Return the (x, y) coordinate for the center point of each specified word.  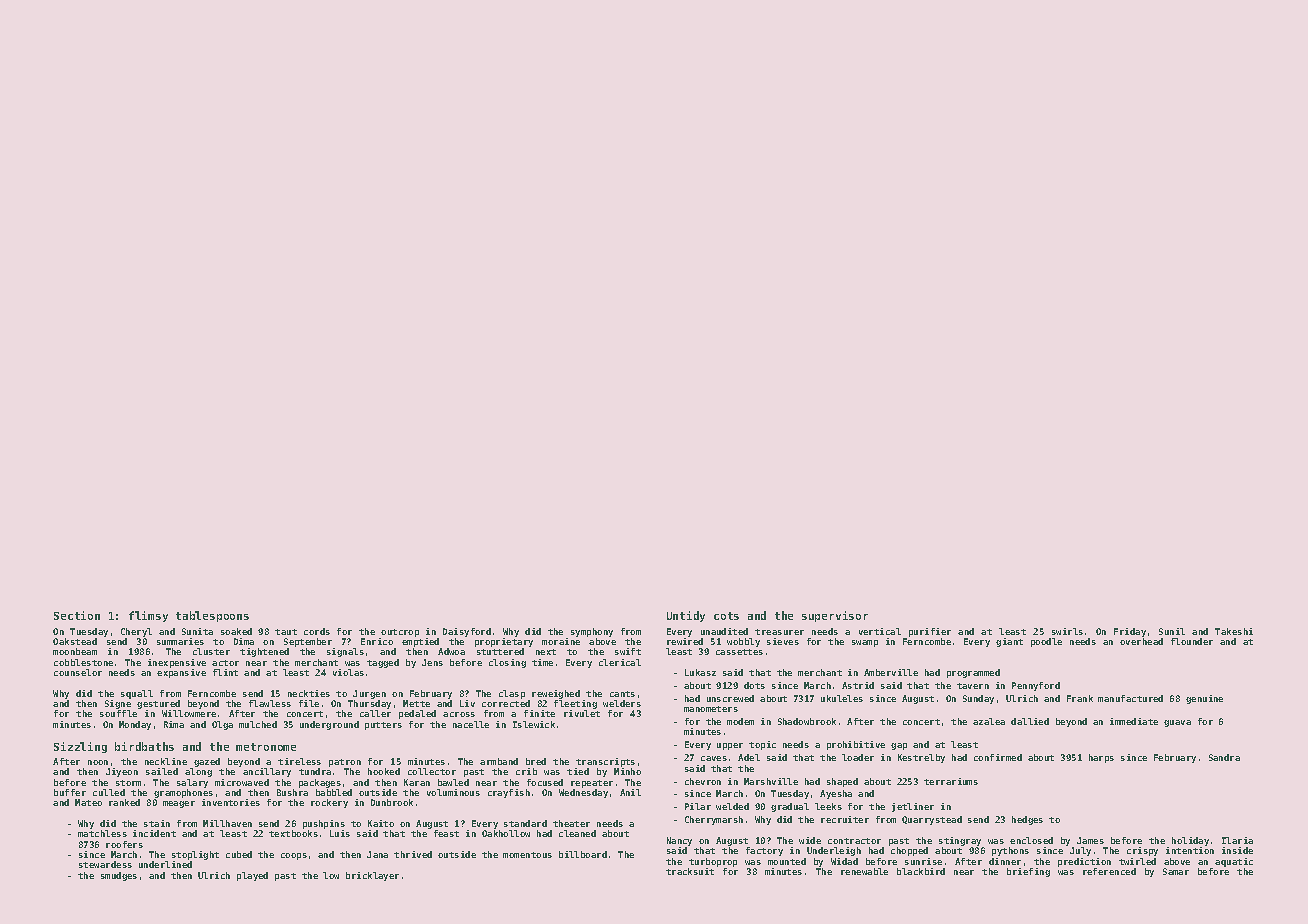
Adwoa (451, 651)
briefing (1028, 872)
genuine (1204, 699)
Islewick (534, 724)
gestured (158, 704)
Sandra (1224, 757)
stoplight (195, 855)
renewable (864, 871)
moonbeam (75, 651)
